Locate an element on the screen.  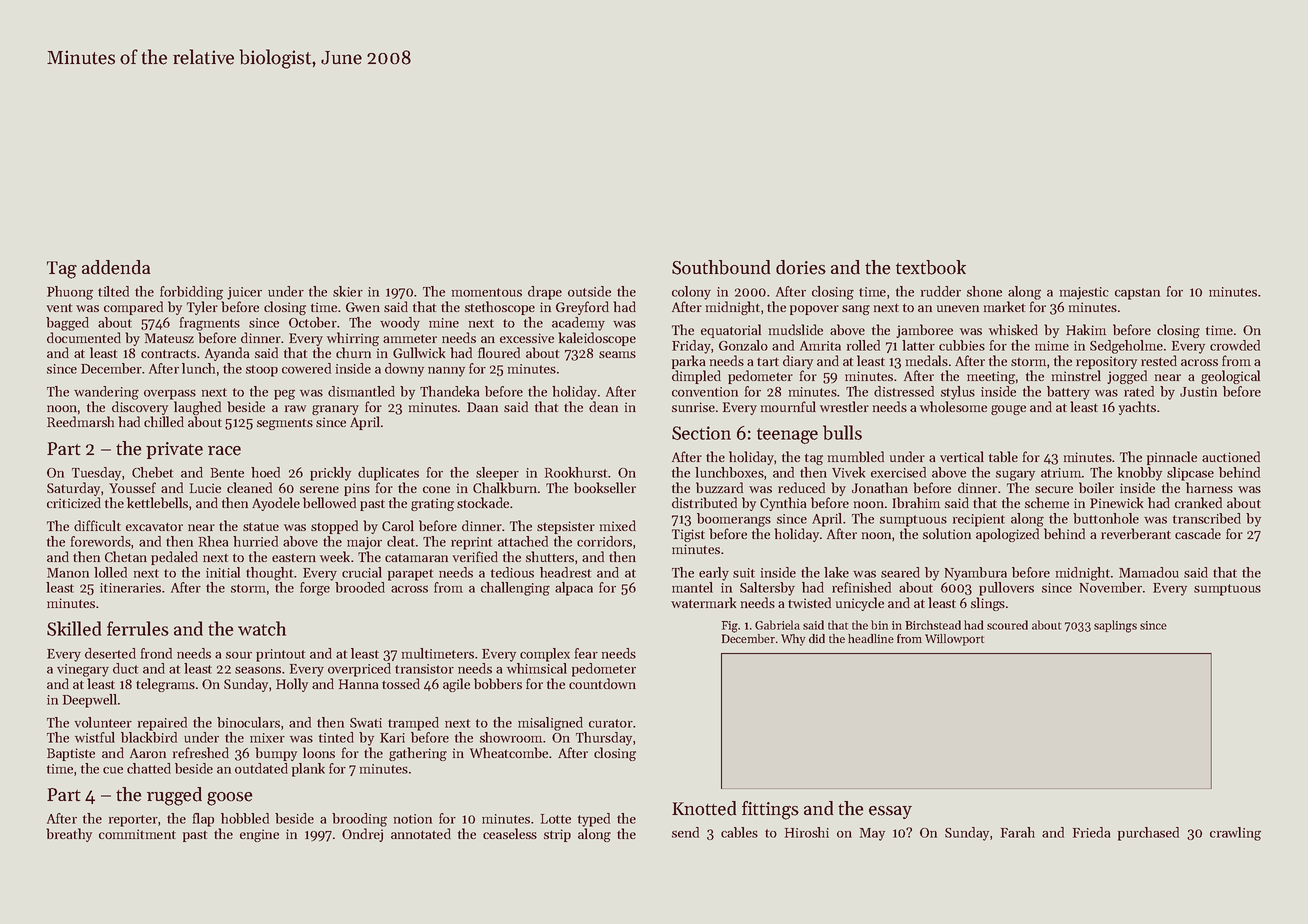
uneven is located at coordinates (958, 308).
